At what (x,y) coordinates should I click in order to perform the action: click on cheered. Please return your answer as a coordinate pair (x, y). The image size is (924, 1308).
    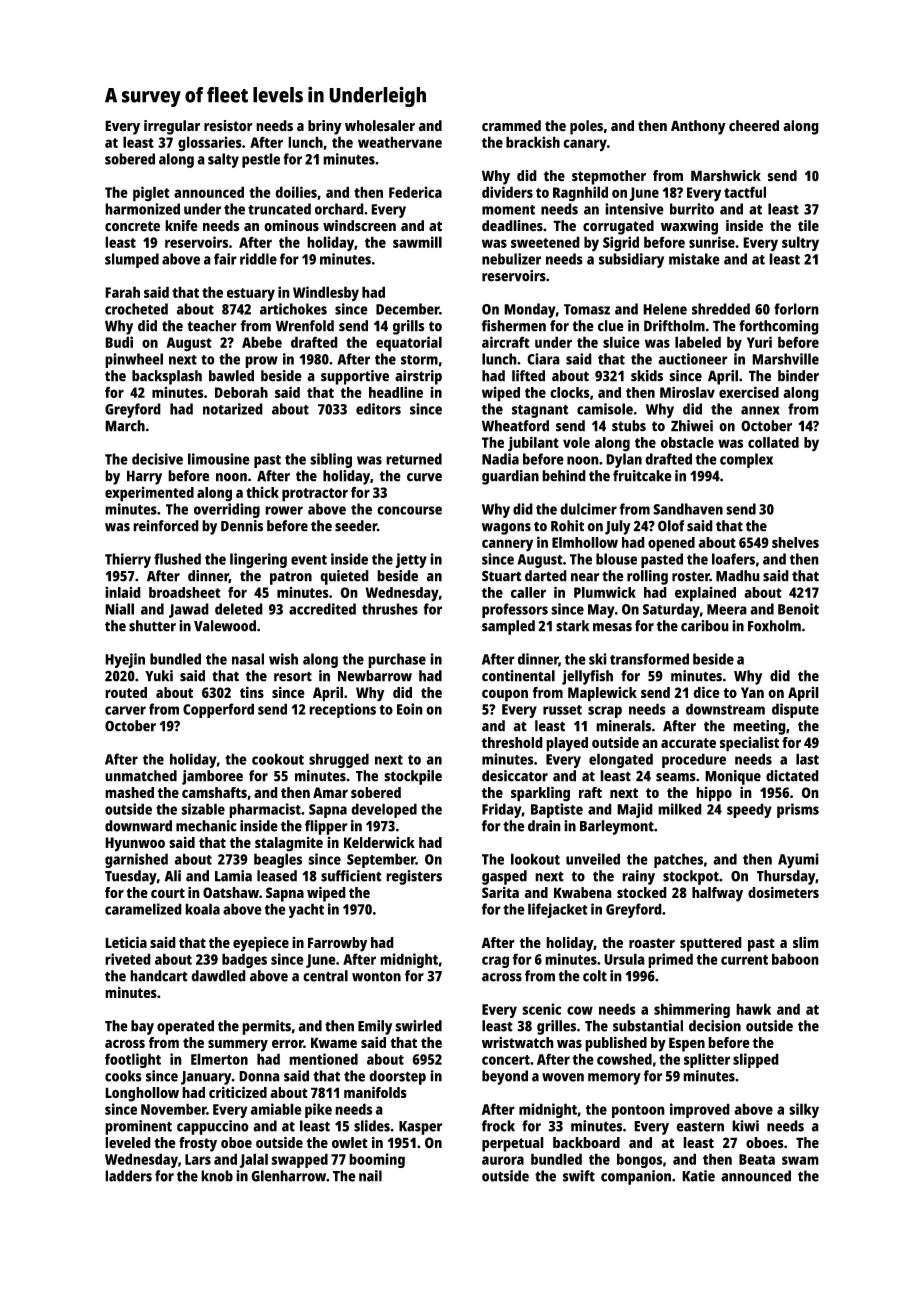
    Looking at the image, I should click on (754, 126).
